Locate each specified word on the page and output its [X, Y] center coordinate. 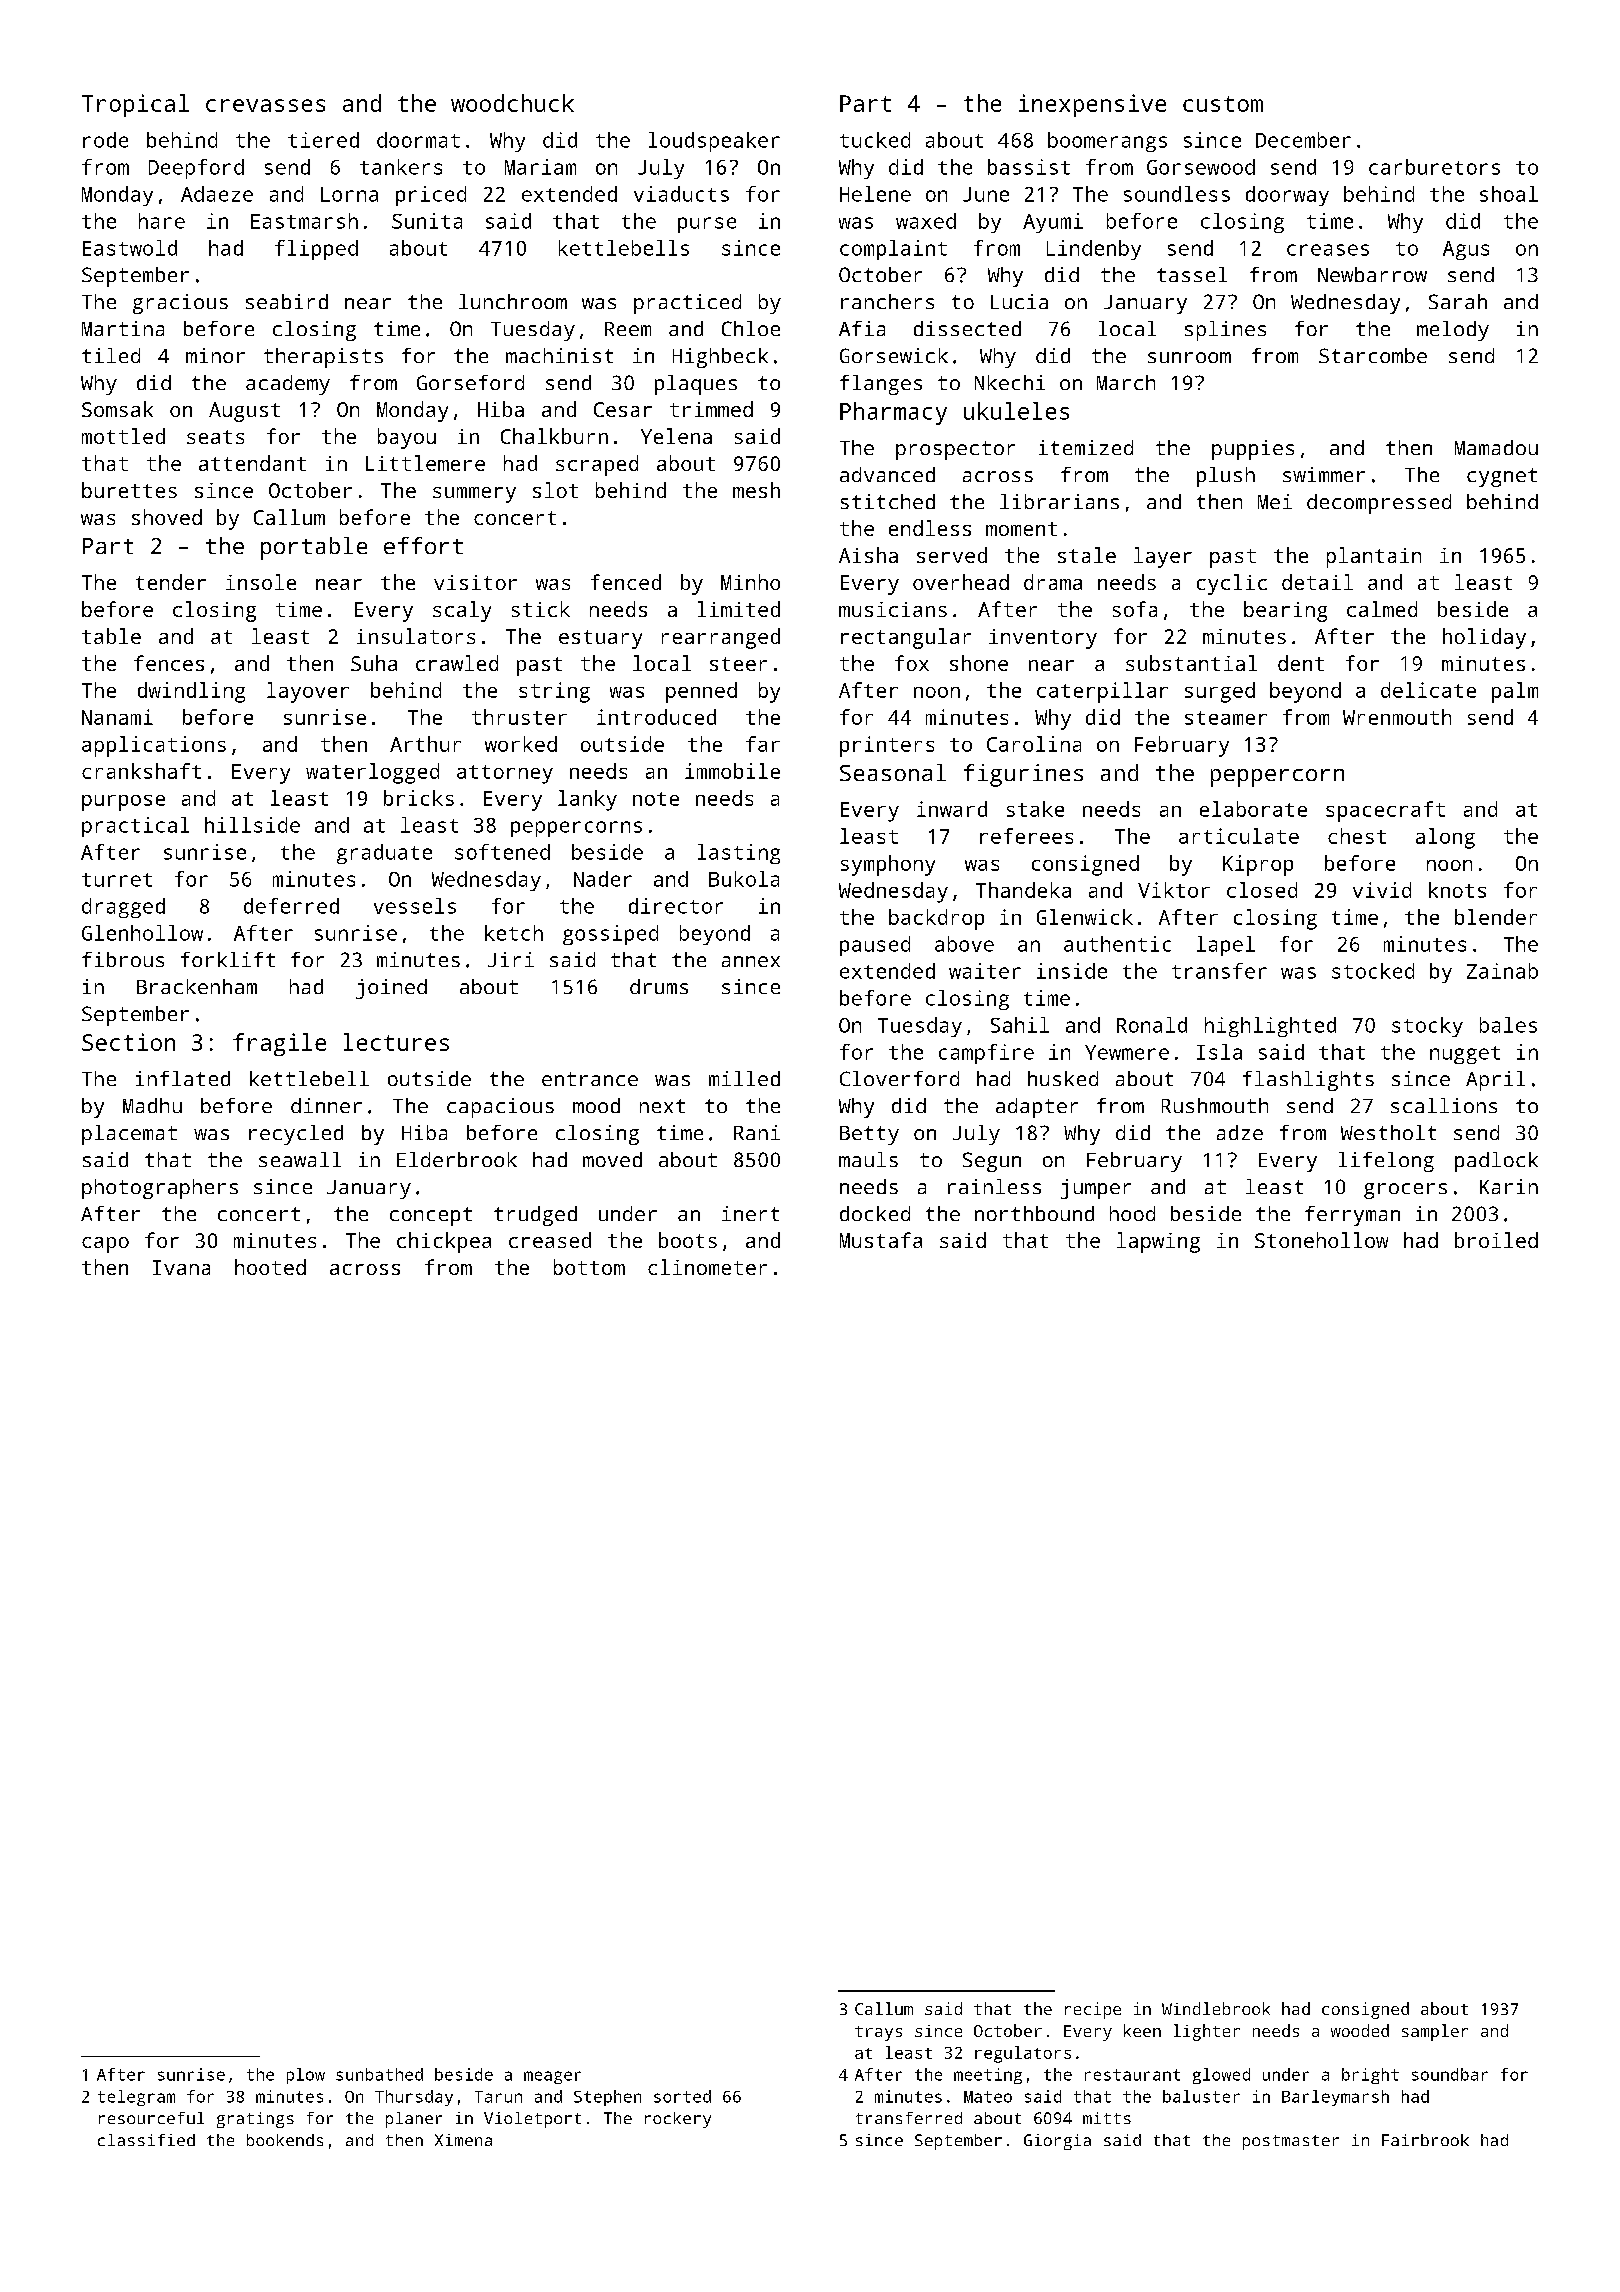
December [1303, 140]
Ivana [181, 1267]
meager [552, 2077]
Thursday [414, 2098]
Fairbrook [1425, 2140]
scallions [1444, 1105]
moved [612, 1159]
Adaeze [217, 194]
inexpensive [1092, 105]
